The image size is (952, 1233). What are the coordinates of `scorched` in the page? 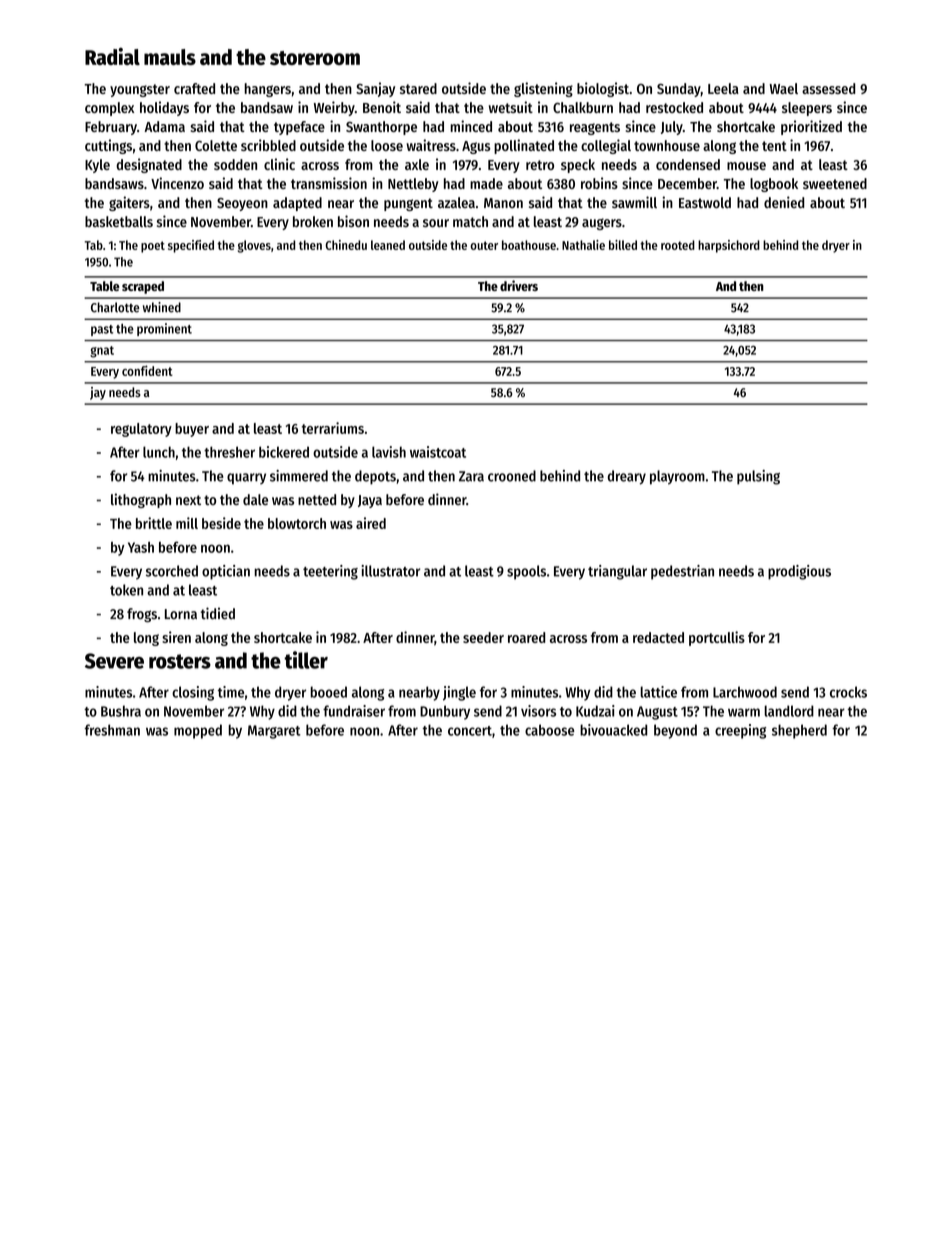 It's located at (172, 571).
